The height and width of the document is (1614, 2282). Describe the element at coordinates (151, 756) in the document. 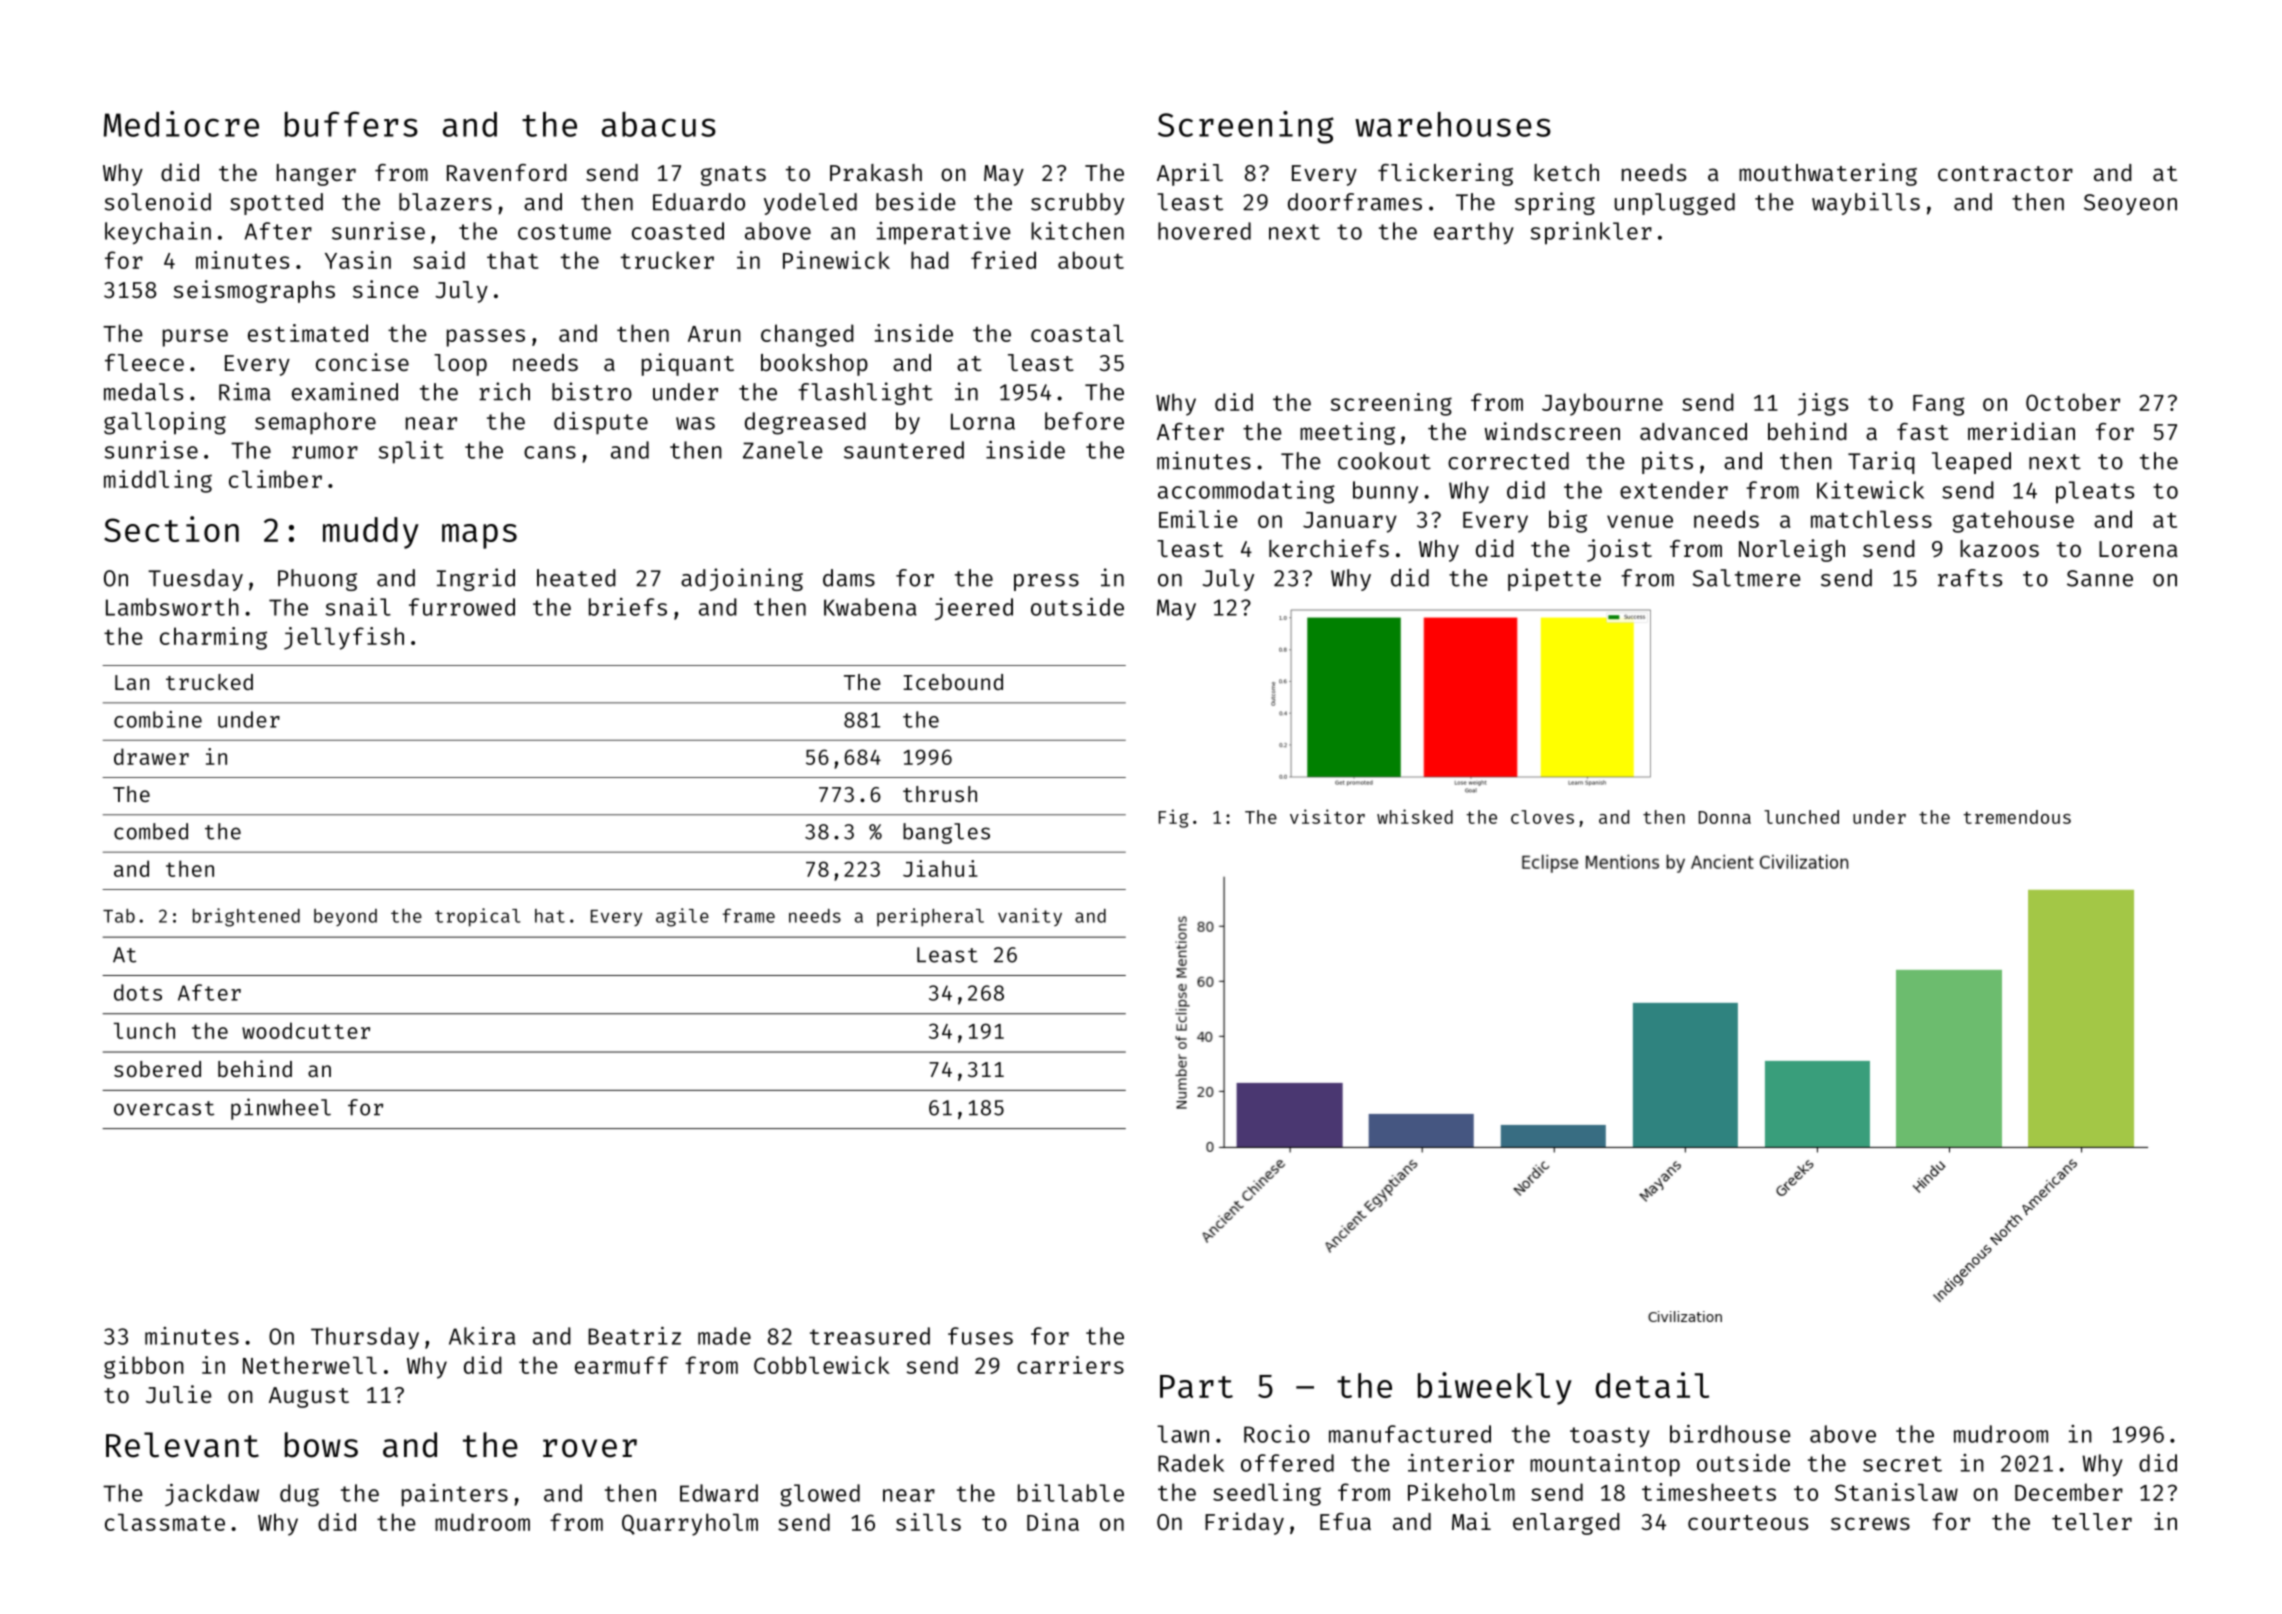

I see `drawer` at that location.
